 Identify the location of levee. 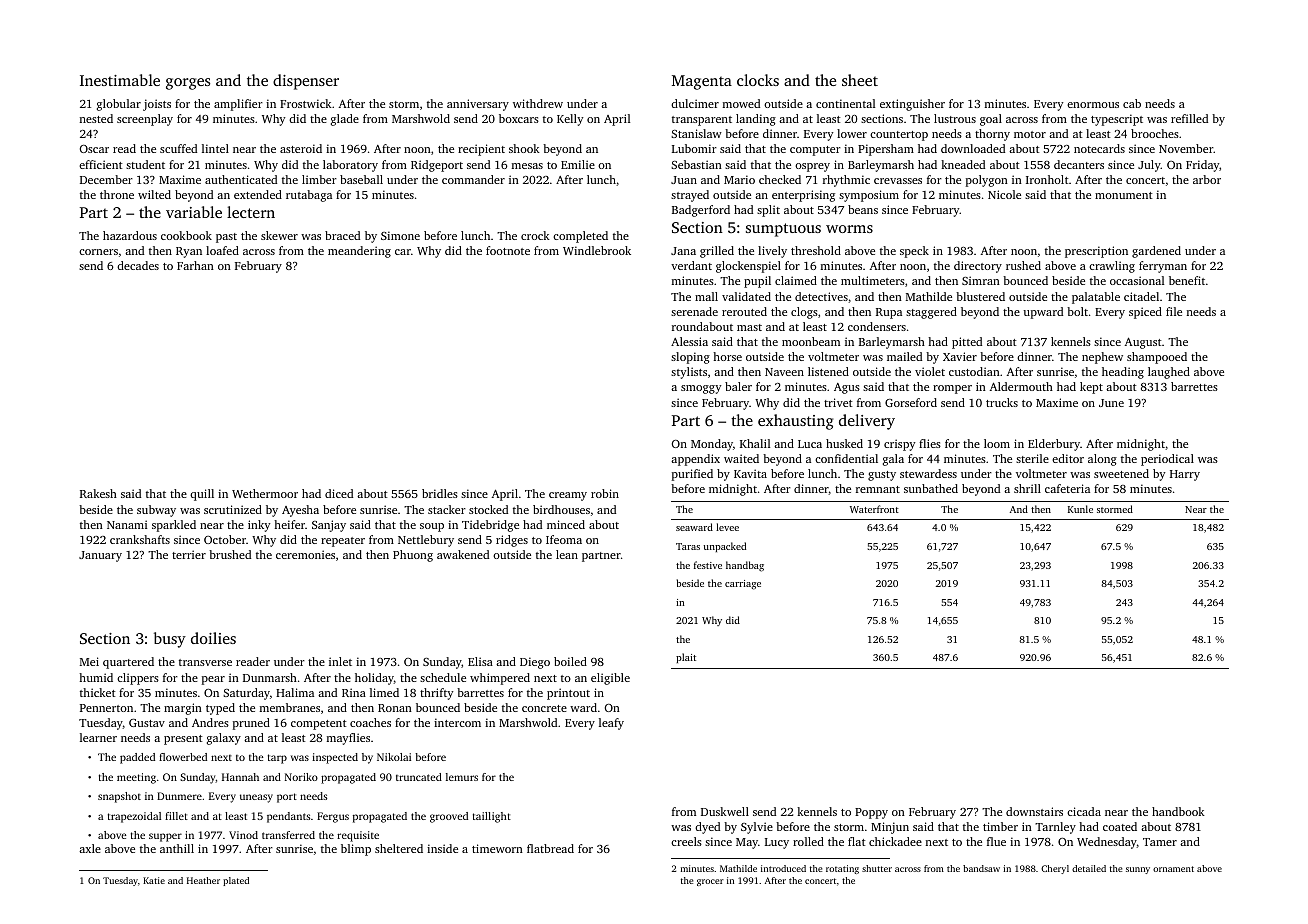
(727, 527).
